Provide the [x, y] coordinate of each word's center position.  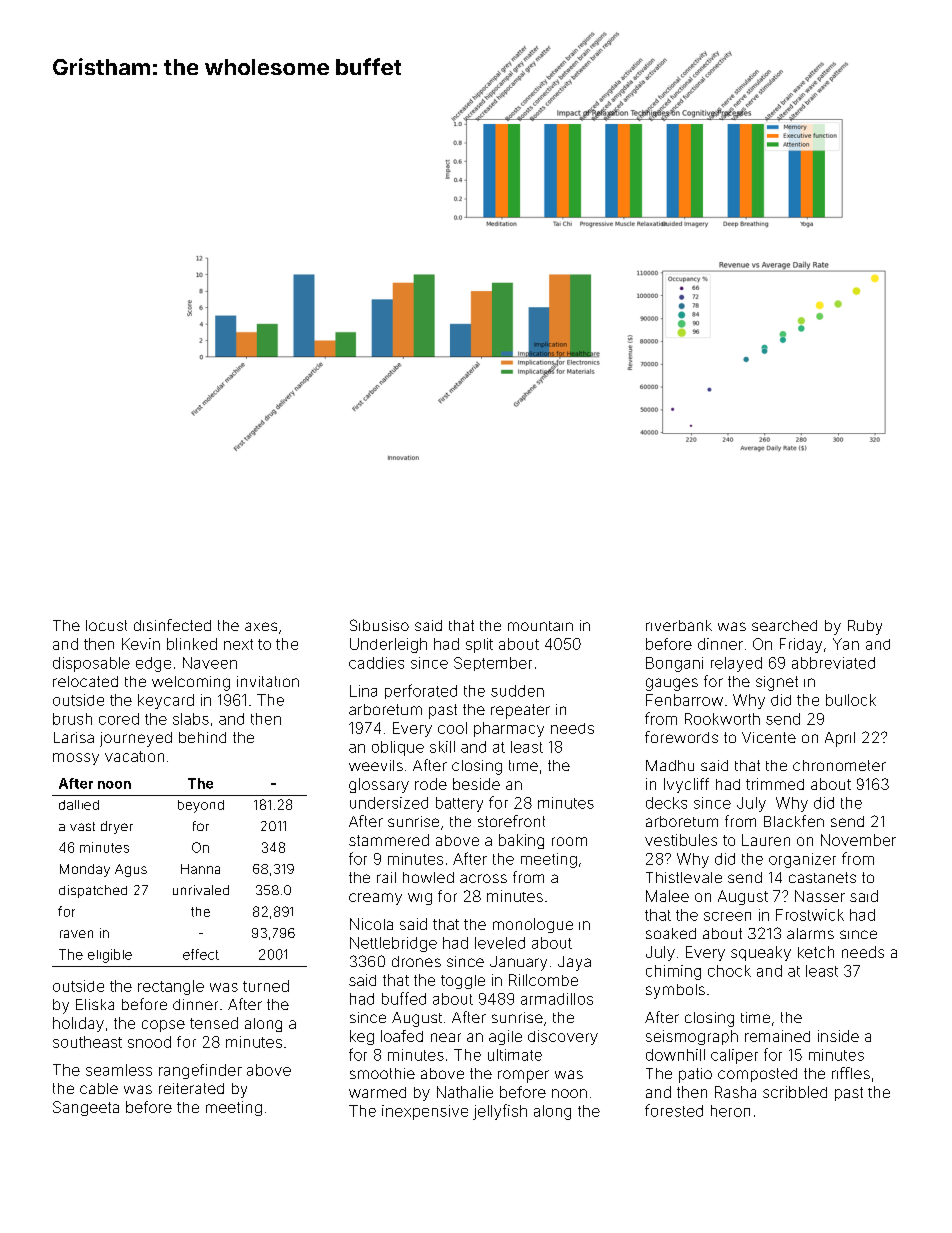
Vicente [769, 737]
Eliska [95, 1004]
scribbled [795, 1092]
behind [202, 737]
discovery [563, 1037]
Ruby [865, 627]
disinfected [172, 625]
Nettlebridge [393, 944]
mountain [540, 626]
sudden [517, 691]
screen [727, 916]
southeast [87, 1042]
